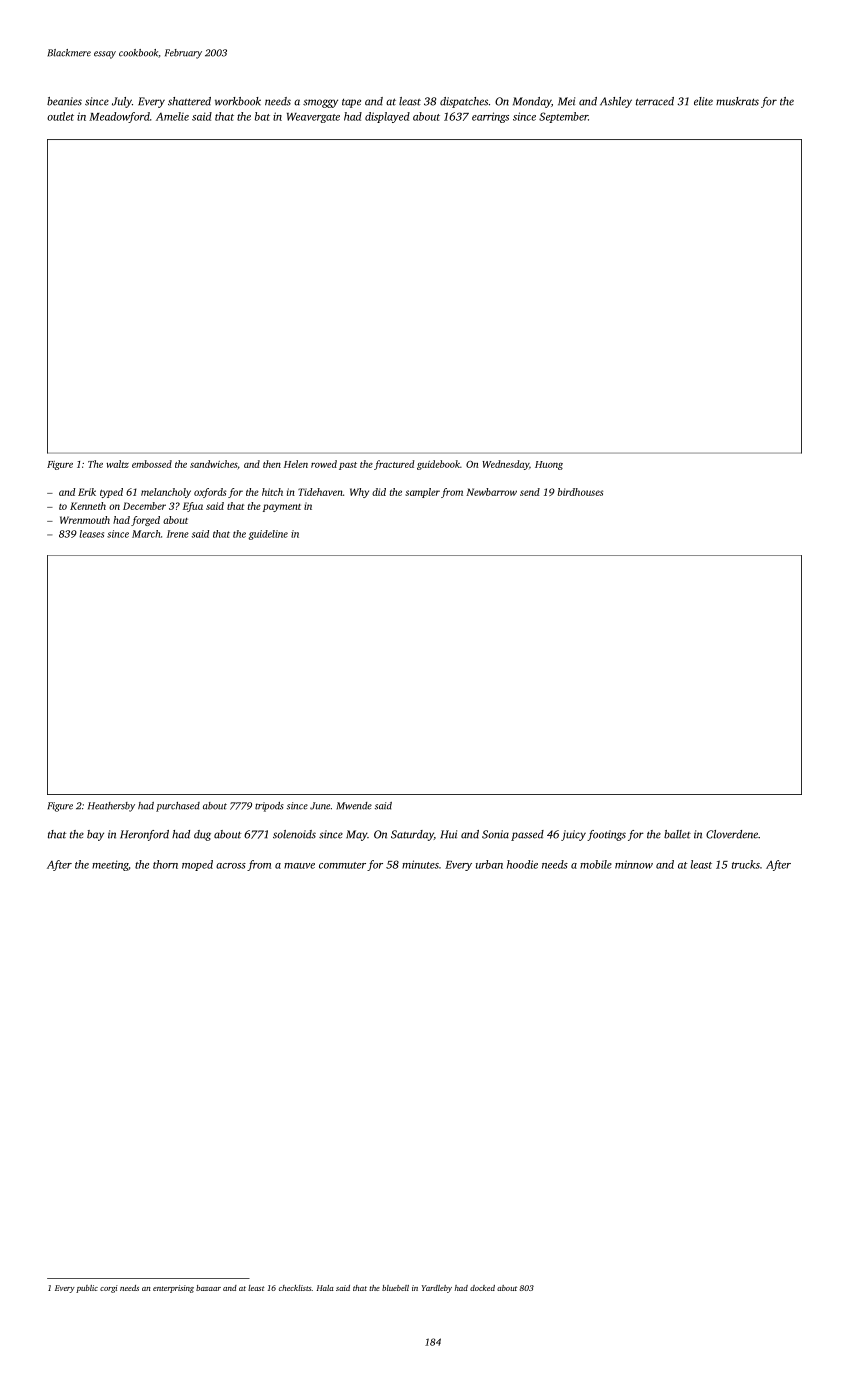  What do you see at coordinates (166, 493) in the screenshot?
I see `melancholy` at bounding box center [166, 493].
